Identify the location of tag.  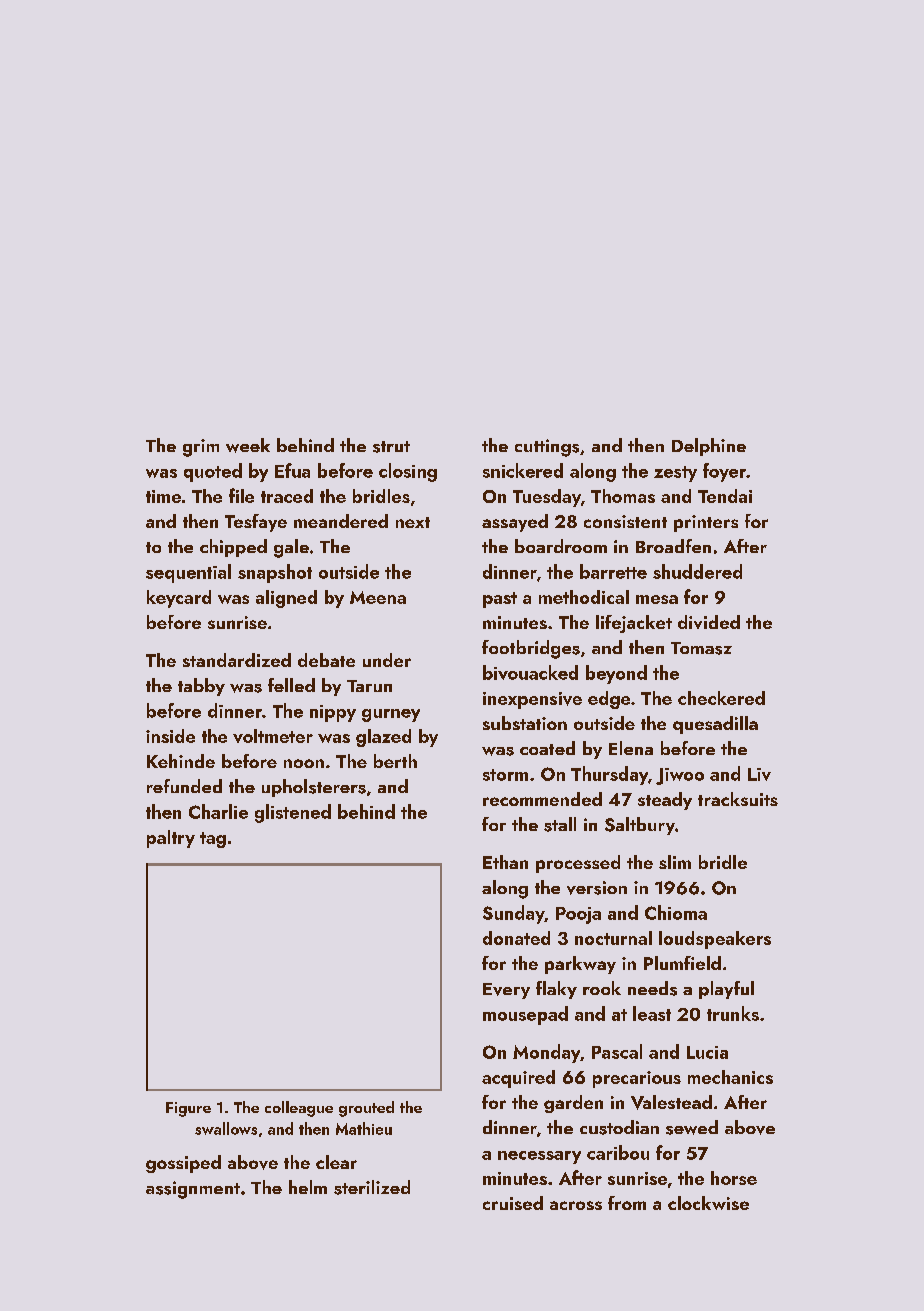
(213, 840).
